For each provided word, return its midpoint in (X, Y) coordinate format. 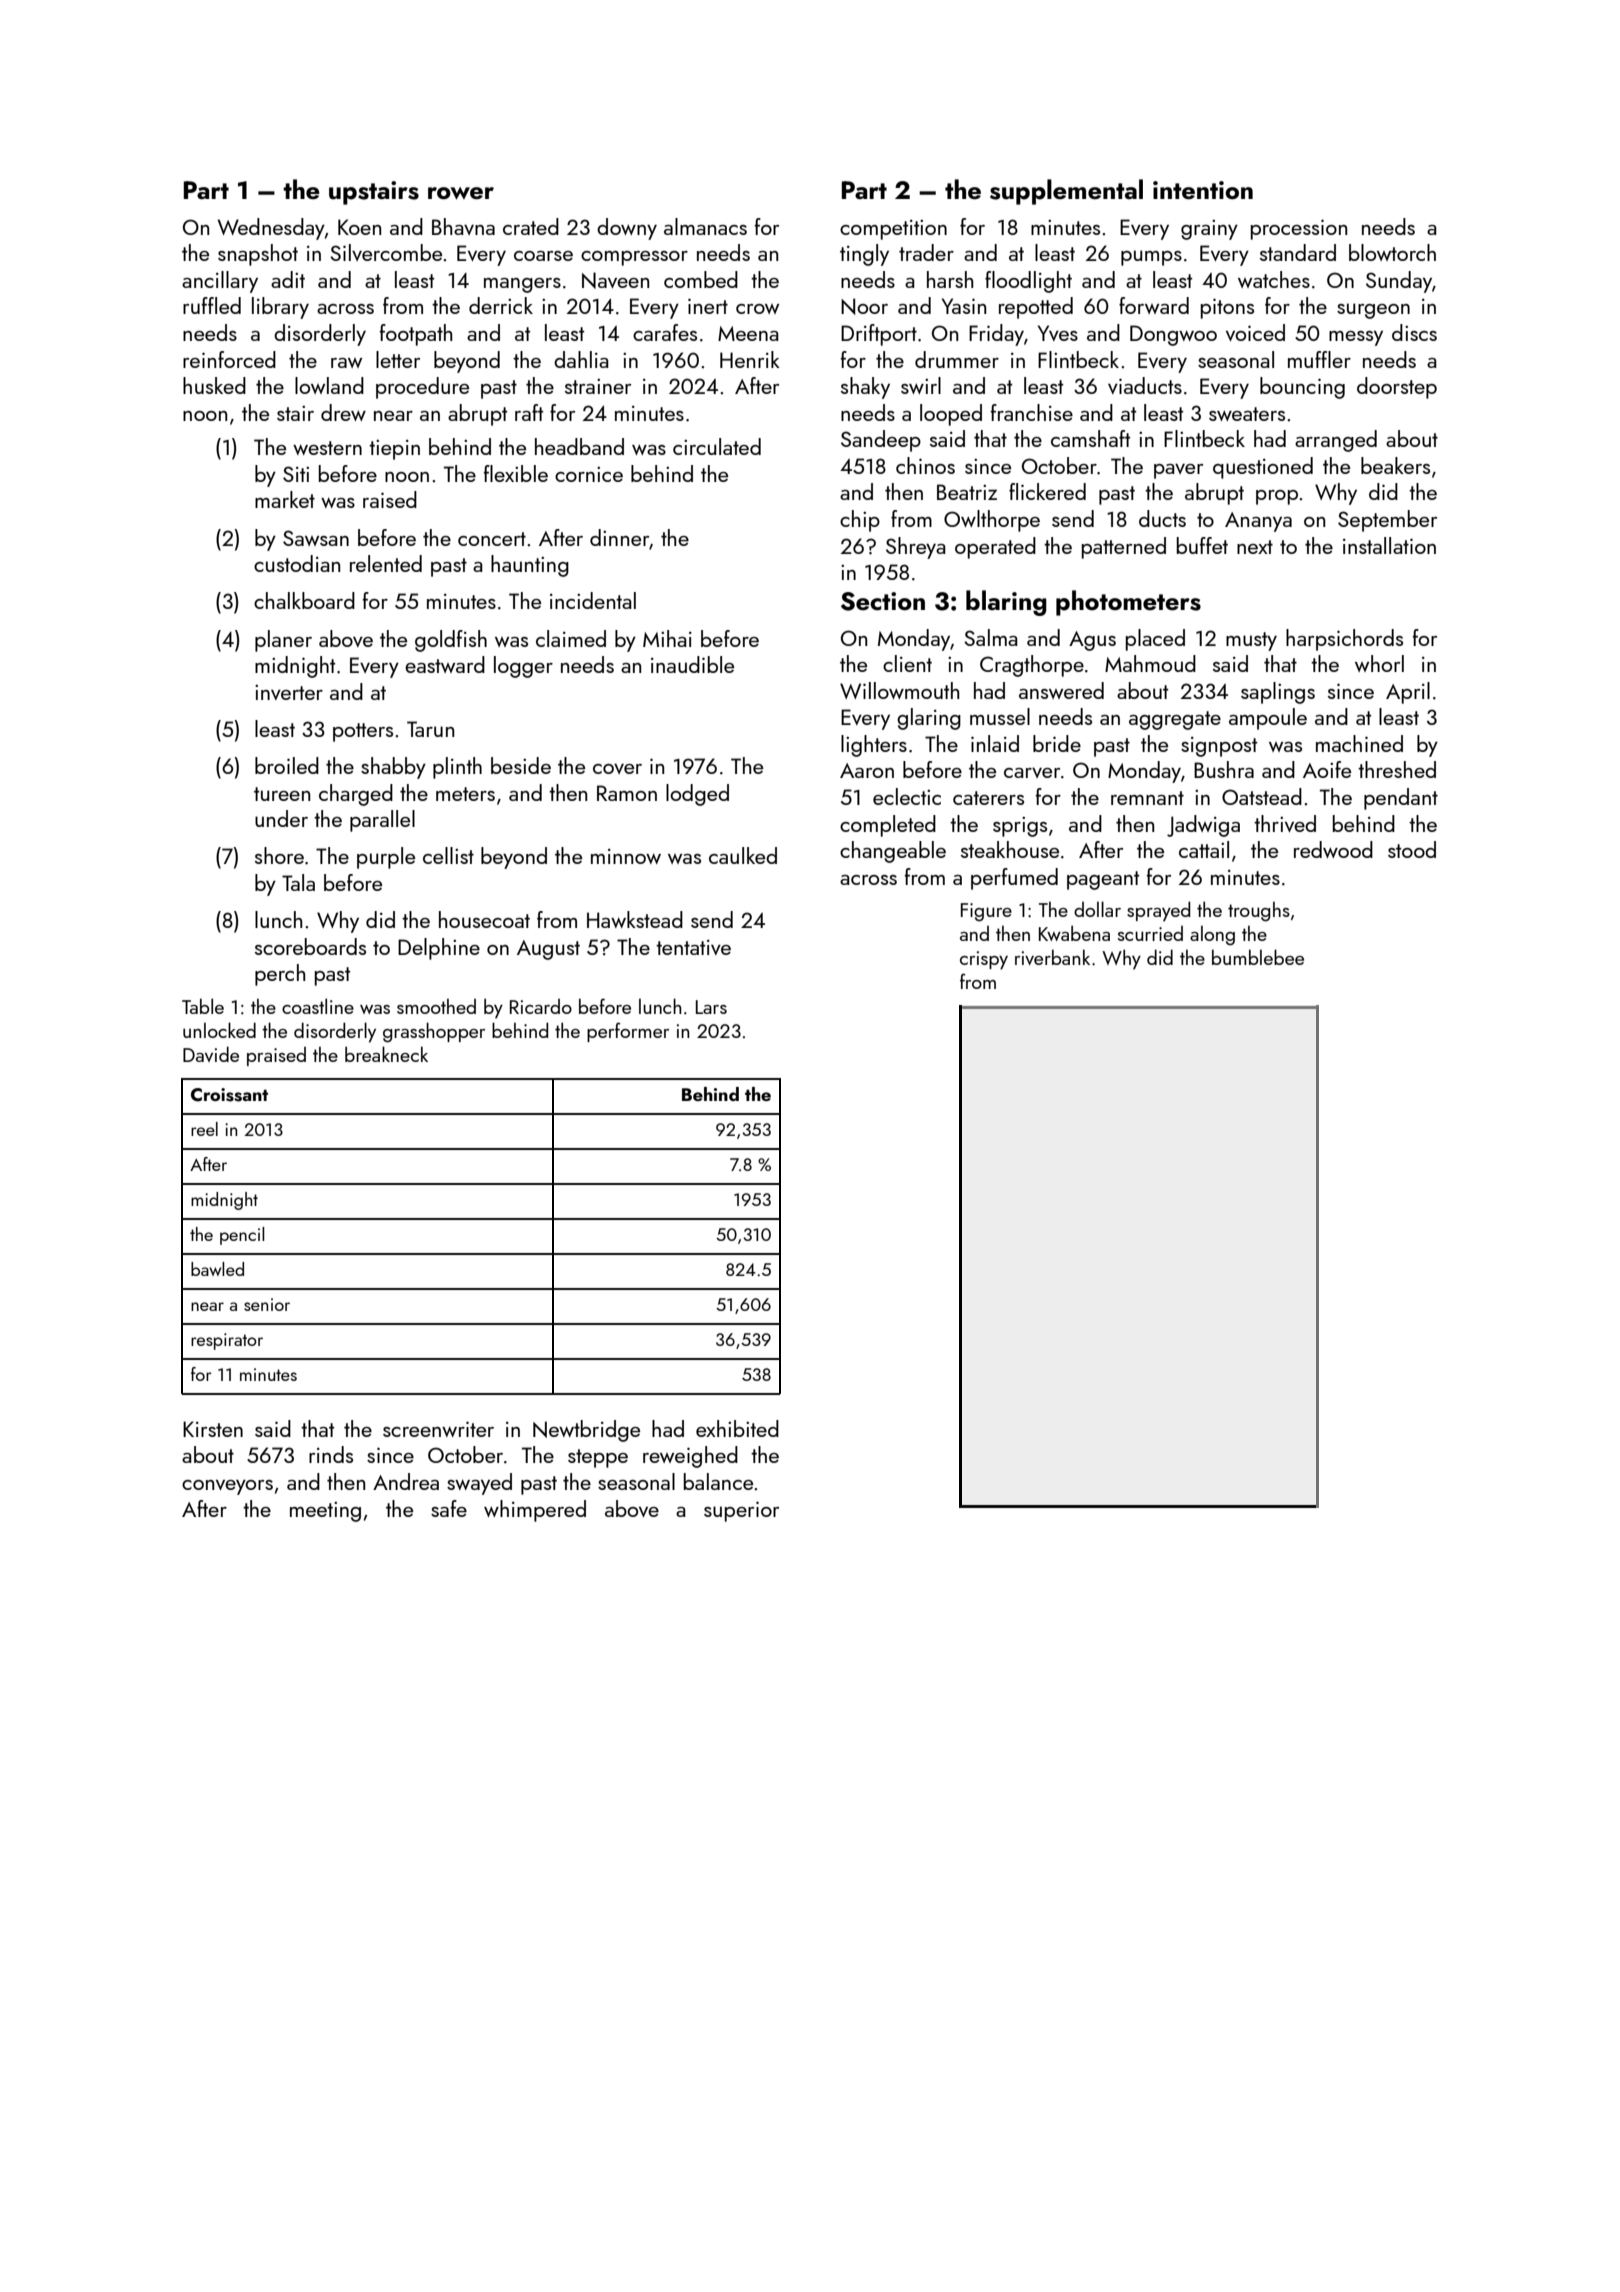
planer (283, 641)
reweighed (690, 1457)
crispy (984, 960)
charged (356, 795)
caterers (988, 798)
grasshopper (434, 1032)
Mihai (667, 638)
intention (1203, 190)
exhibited (737, 1428)
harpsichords (1344, 640)
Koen (359, 227)
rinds (331, 1454)
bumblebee (1258, 957)
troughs (1259, 912)
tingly (864, 255)
